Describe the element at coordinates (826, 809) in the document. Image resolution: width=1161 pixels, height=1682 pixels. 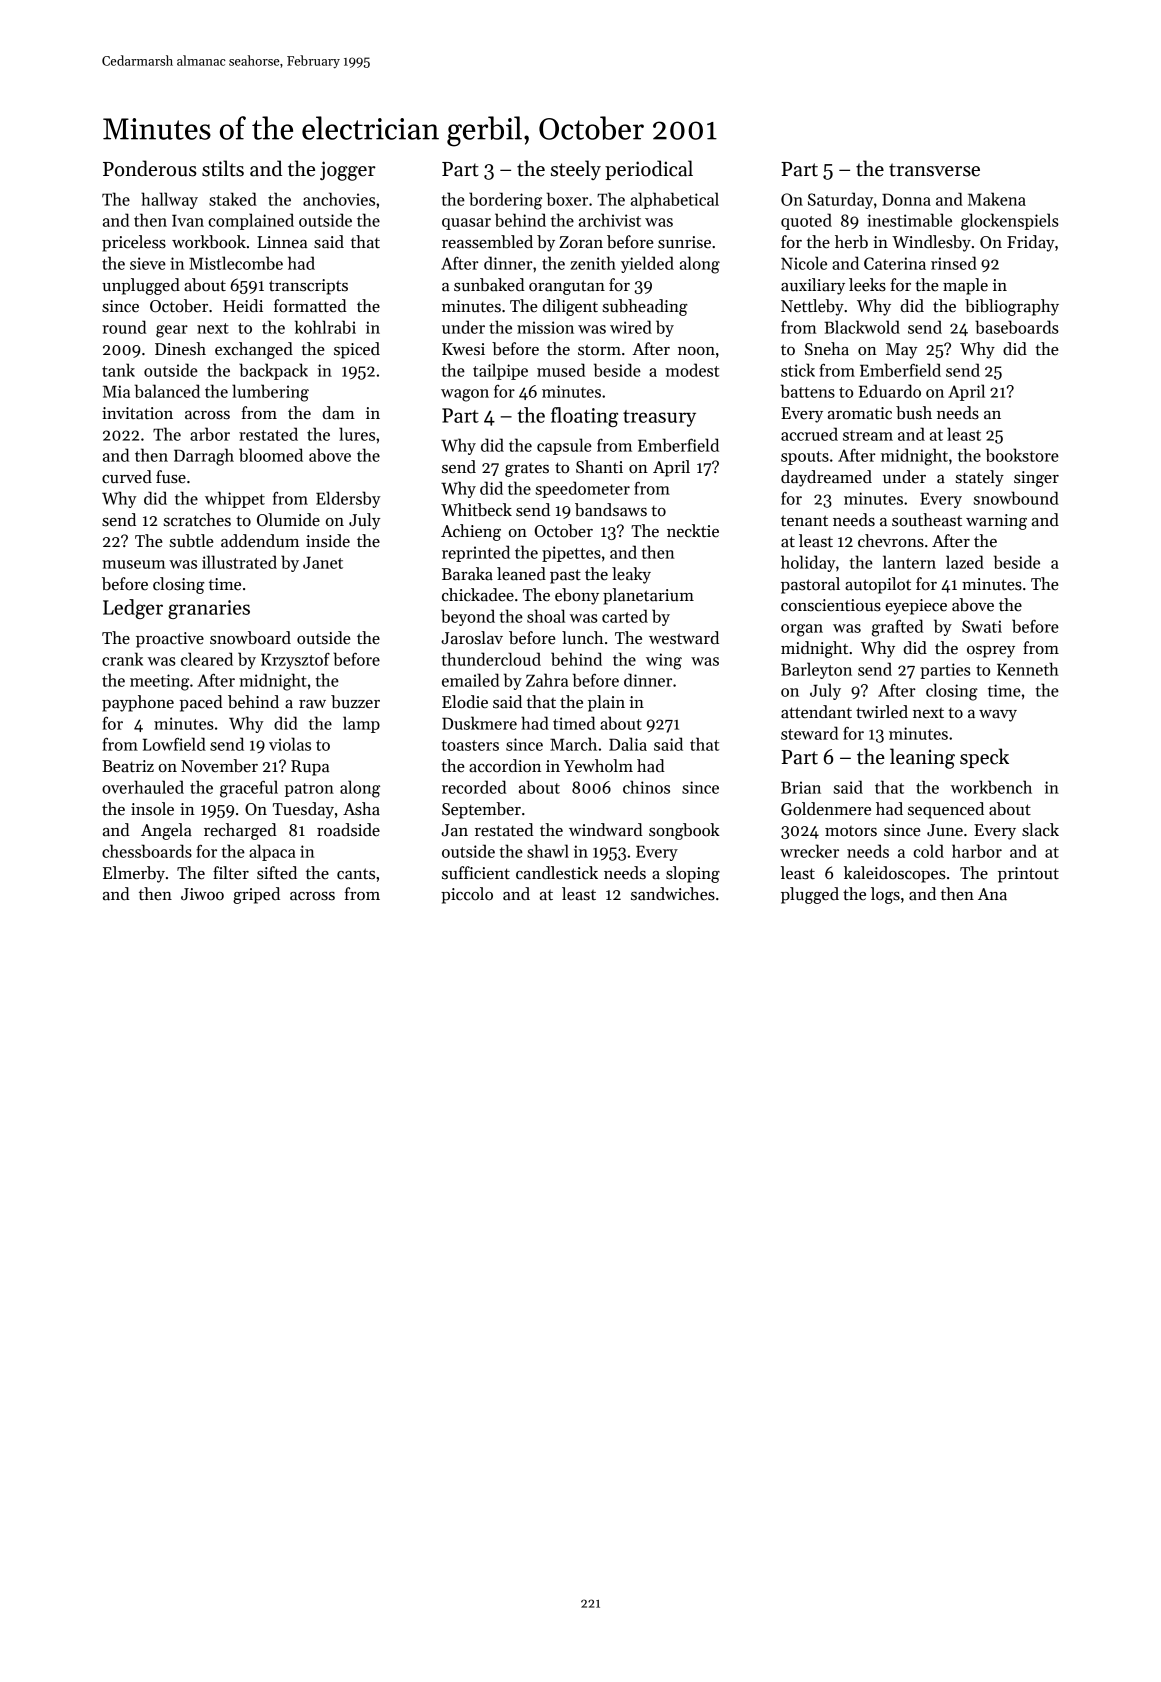
I see `Goldenmere` at that location.
